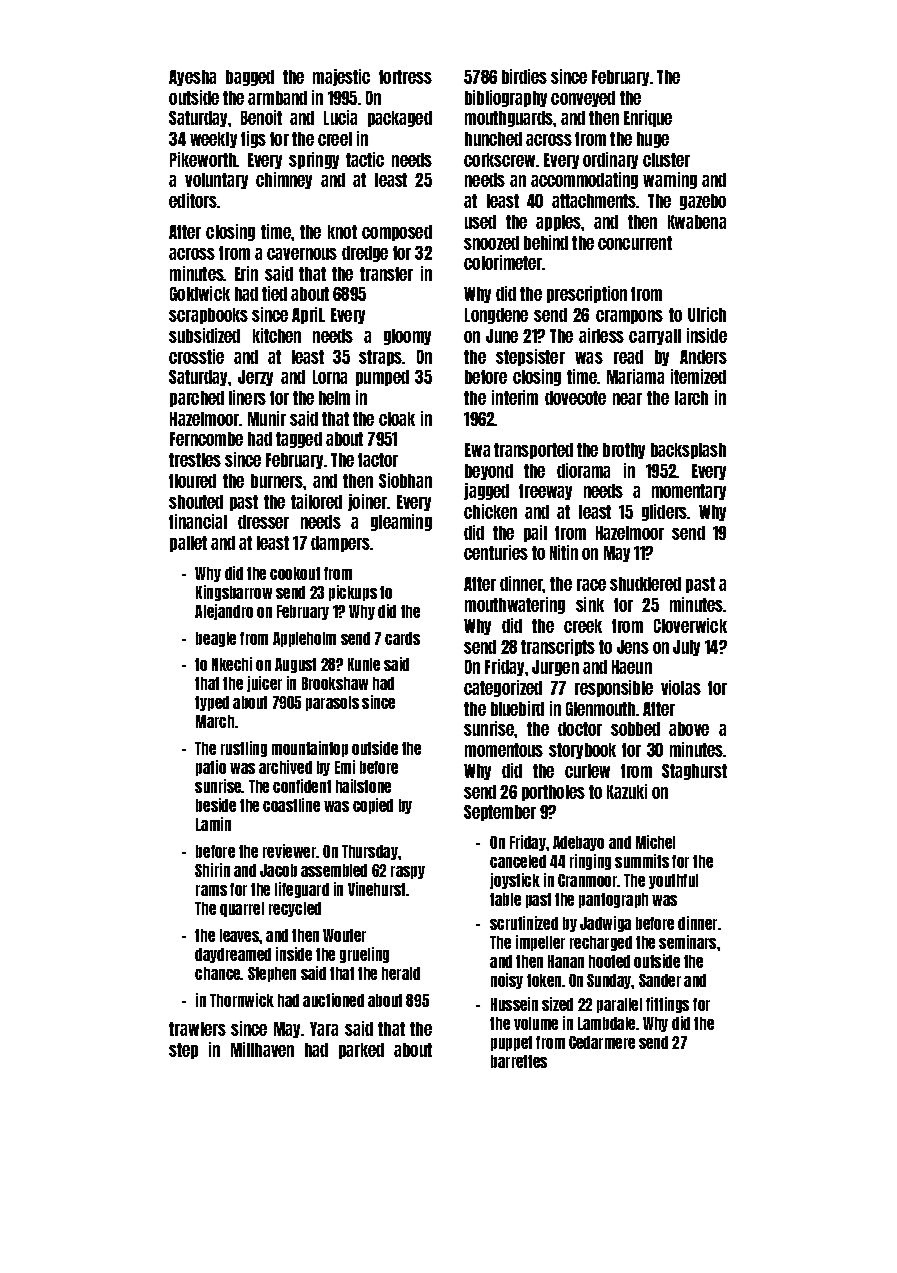  Describe the element at coordinates (295, 909) in the document. I see `recycled` at that location.
